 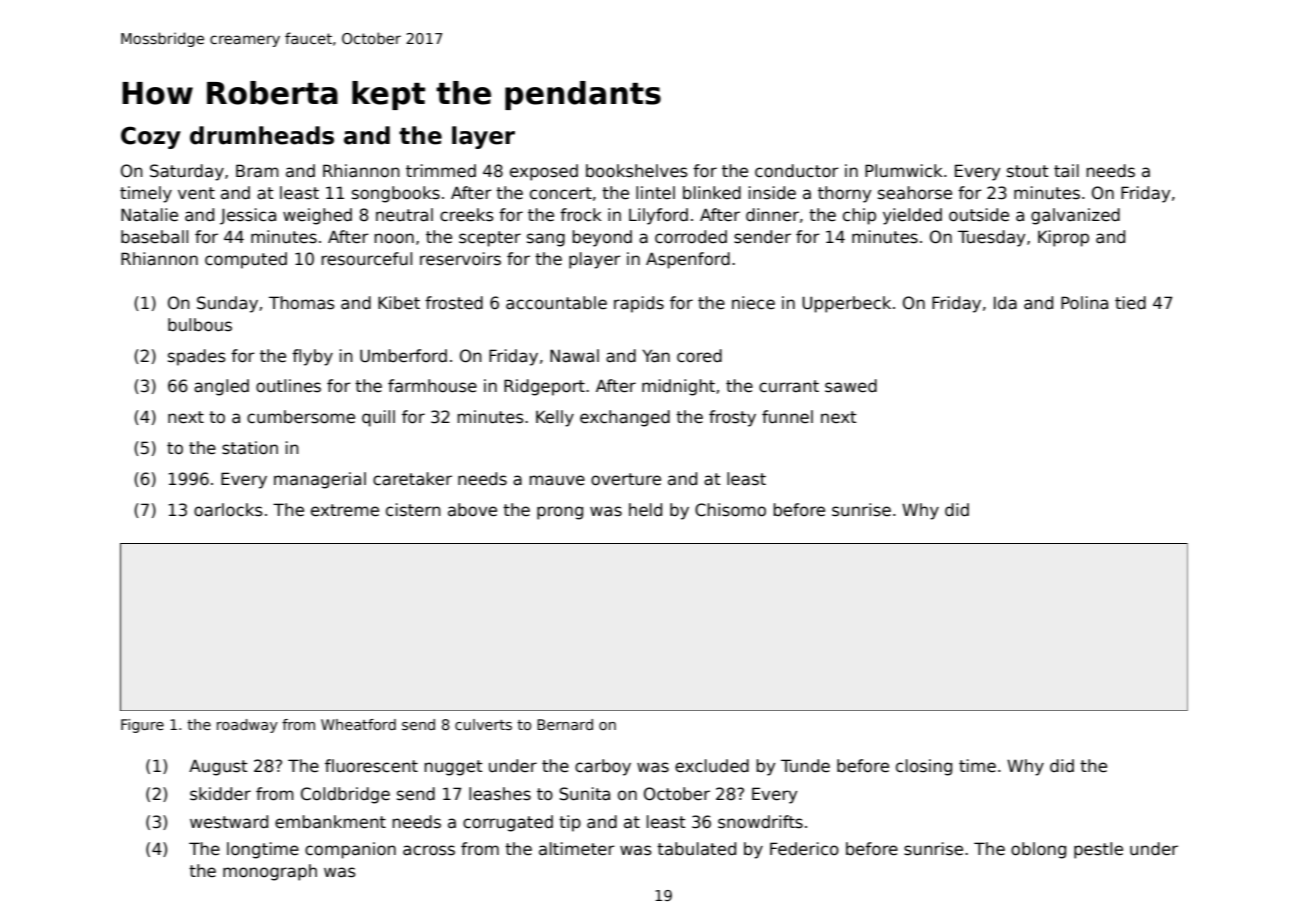 I want to click on tail, so click(x=1066, y=171).
